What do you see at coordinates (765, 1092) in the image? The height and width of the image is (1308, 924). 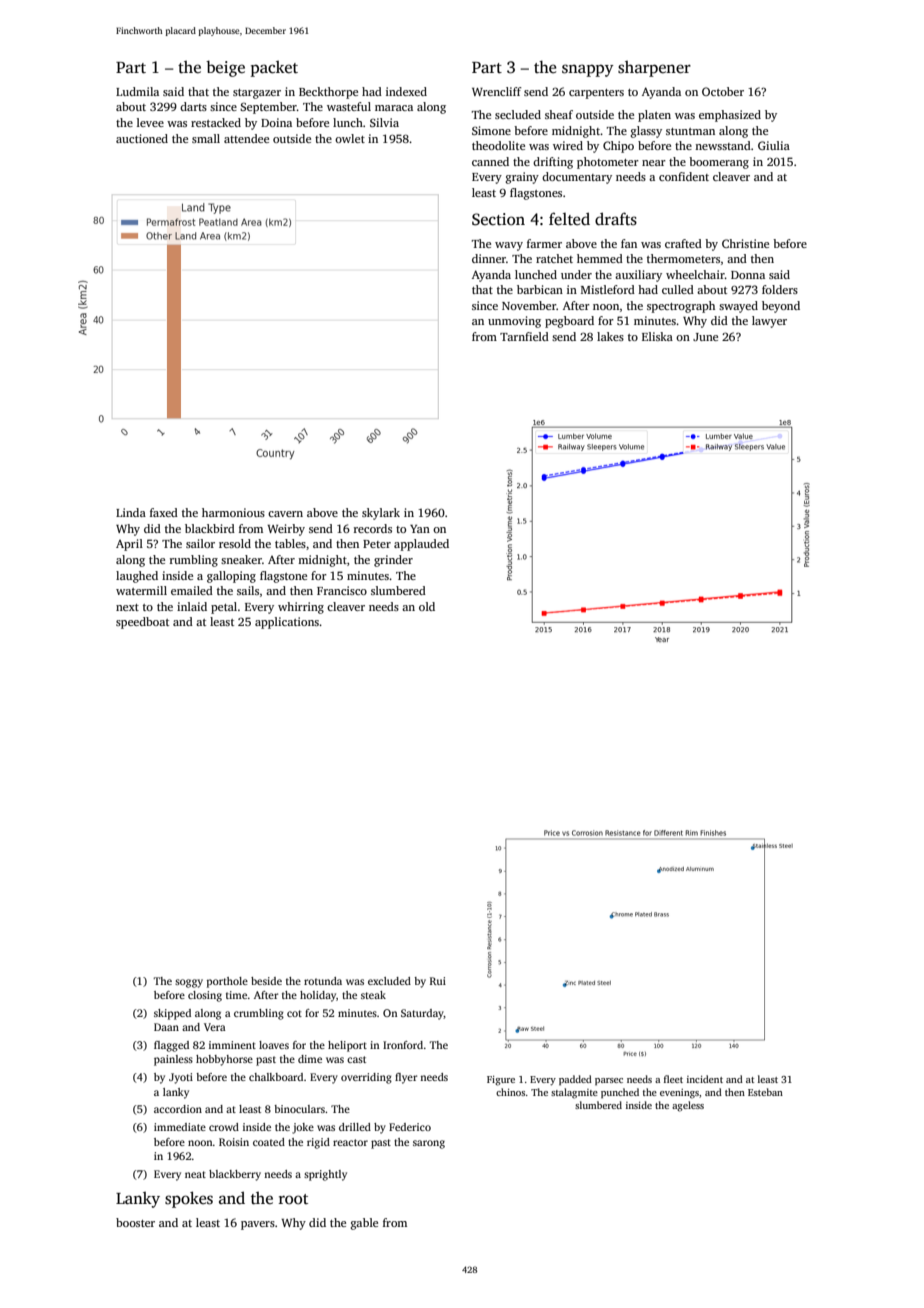 I see `Esteban` at bounding box center [765, 1092].
